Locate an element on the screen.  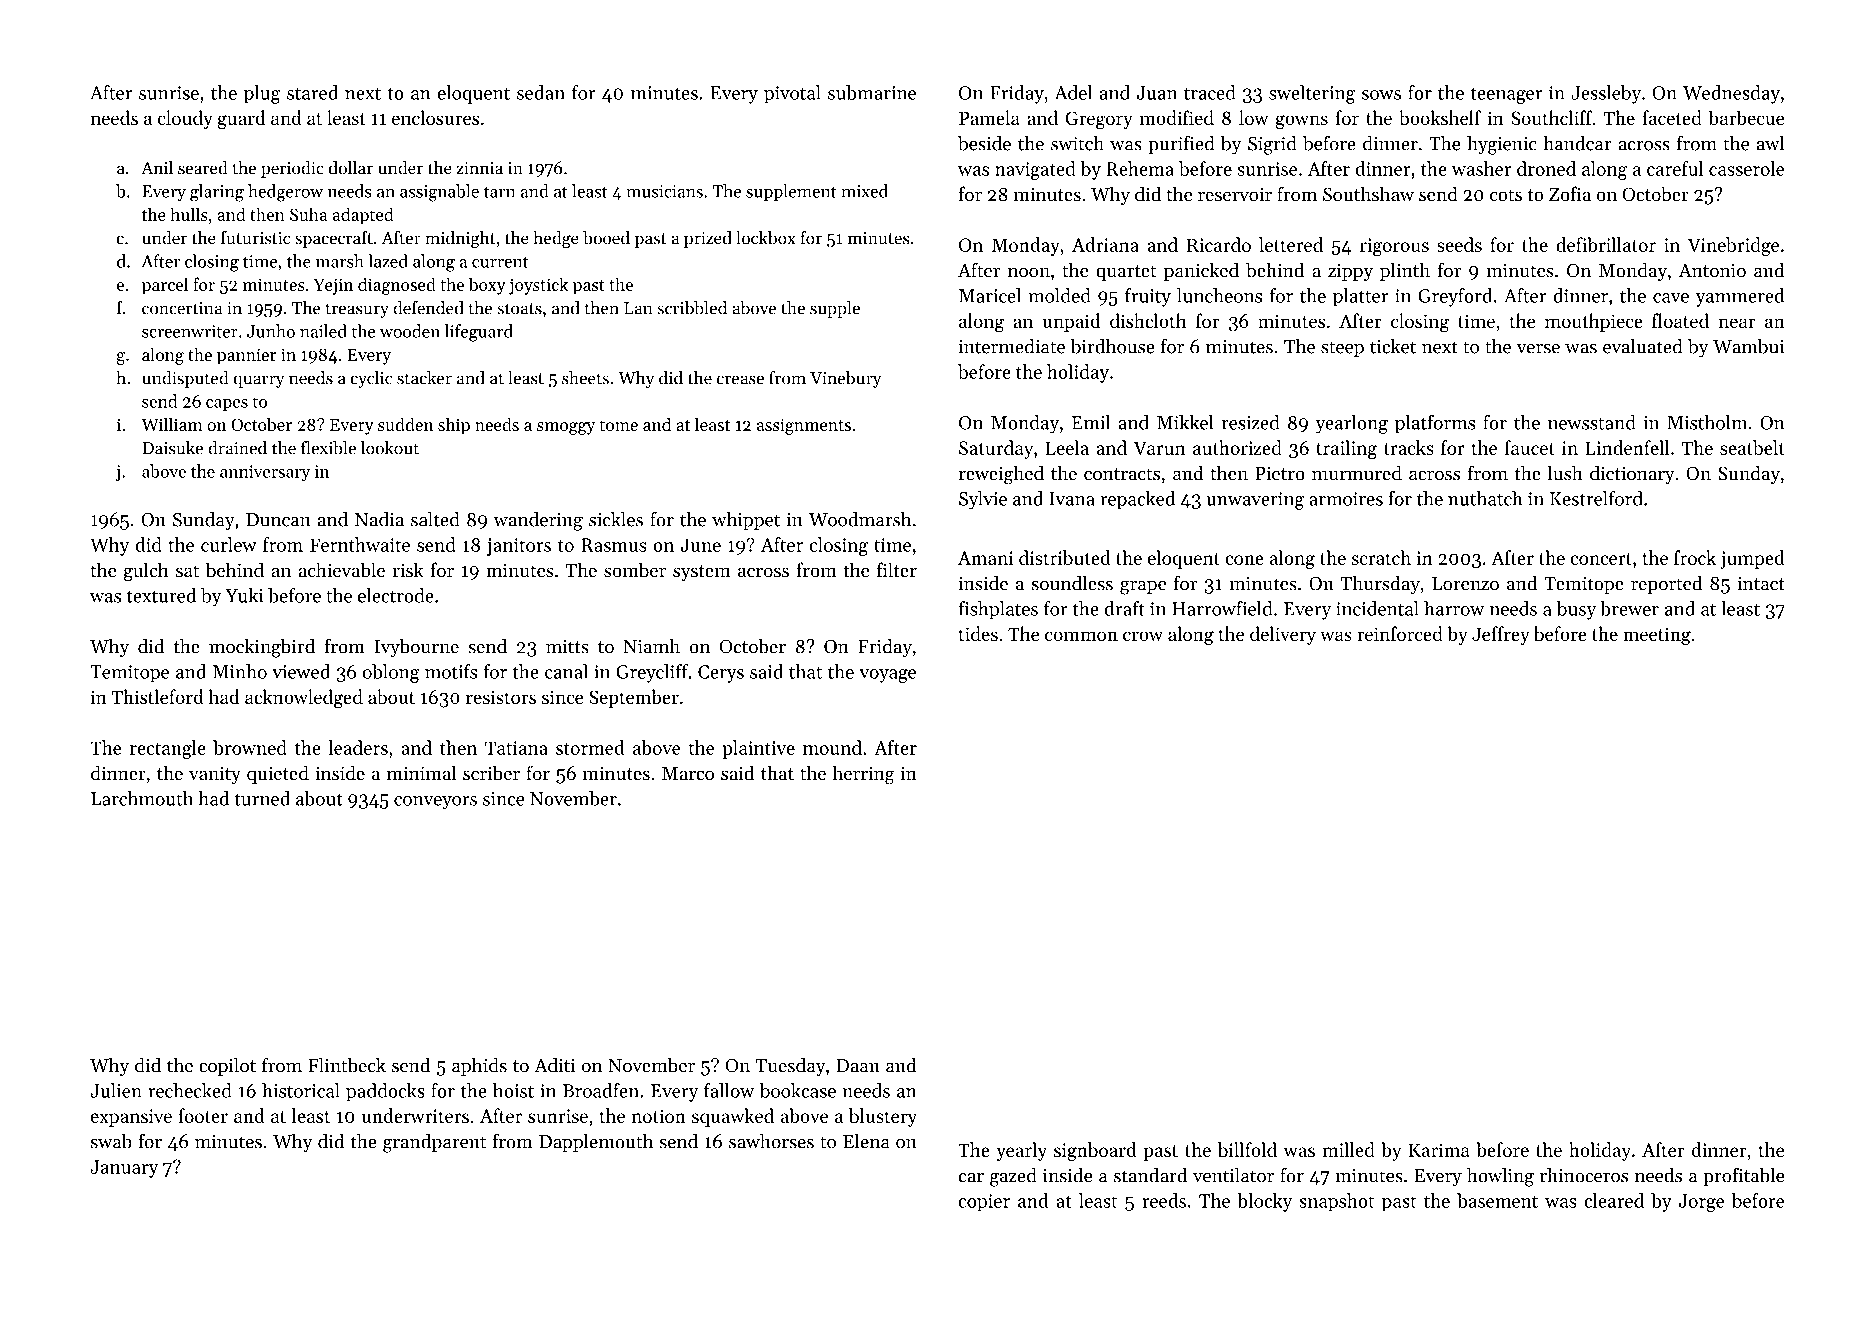
quieted is located at coordinates (278, 774).
